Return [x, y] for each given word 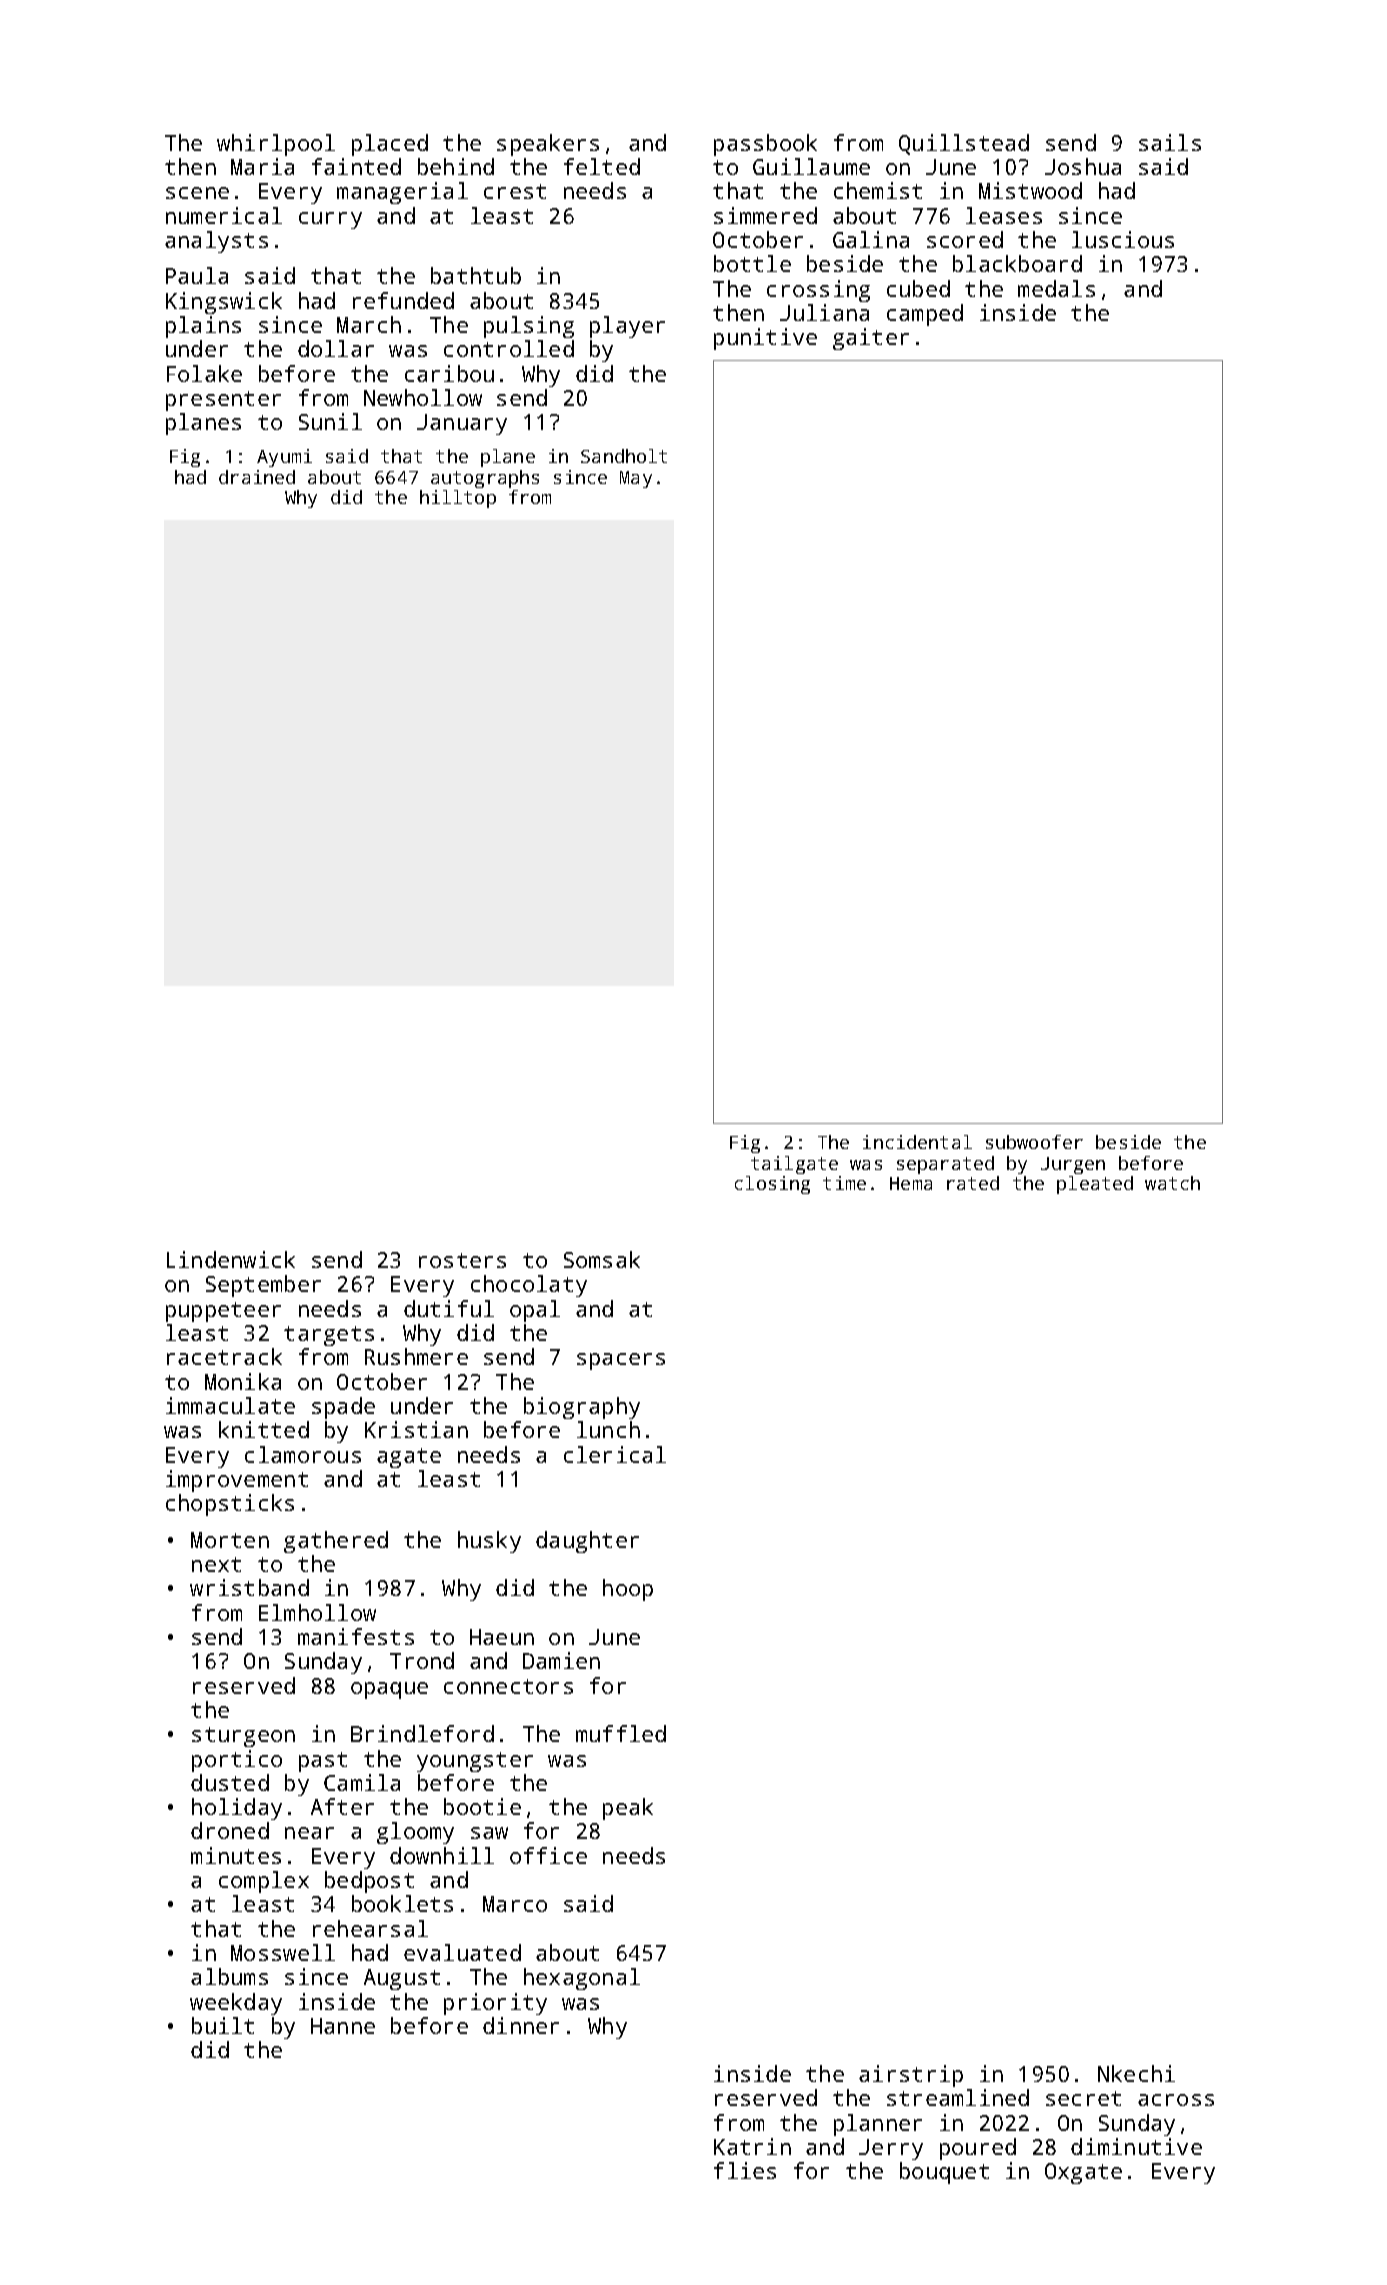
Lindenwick [231, 1259]
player [627, 327]
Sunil [330, 421]
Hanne [343, 2026]
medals [1056, 288]
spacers [621, 1361]
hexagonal [582, 1979]
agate [409, 1458]
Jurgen [1073, 1165]
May [636, 479]
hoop [628, 1590]
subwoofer [1034, 1142]
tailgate [794, 1165]
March [369, 324]
